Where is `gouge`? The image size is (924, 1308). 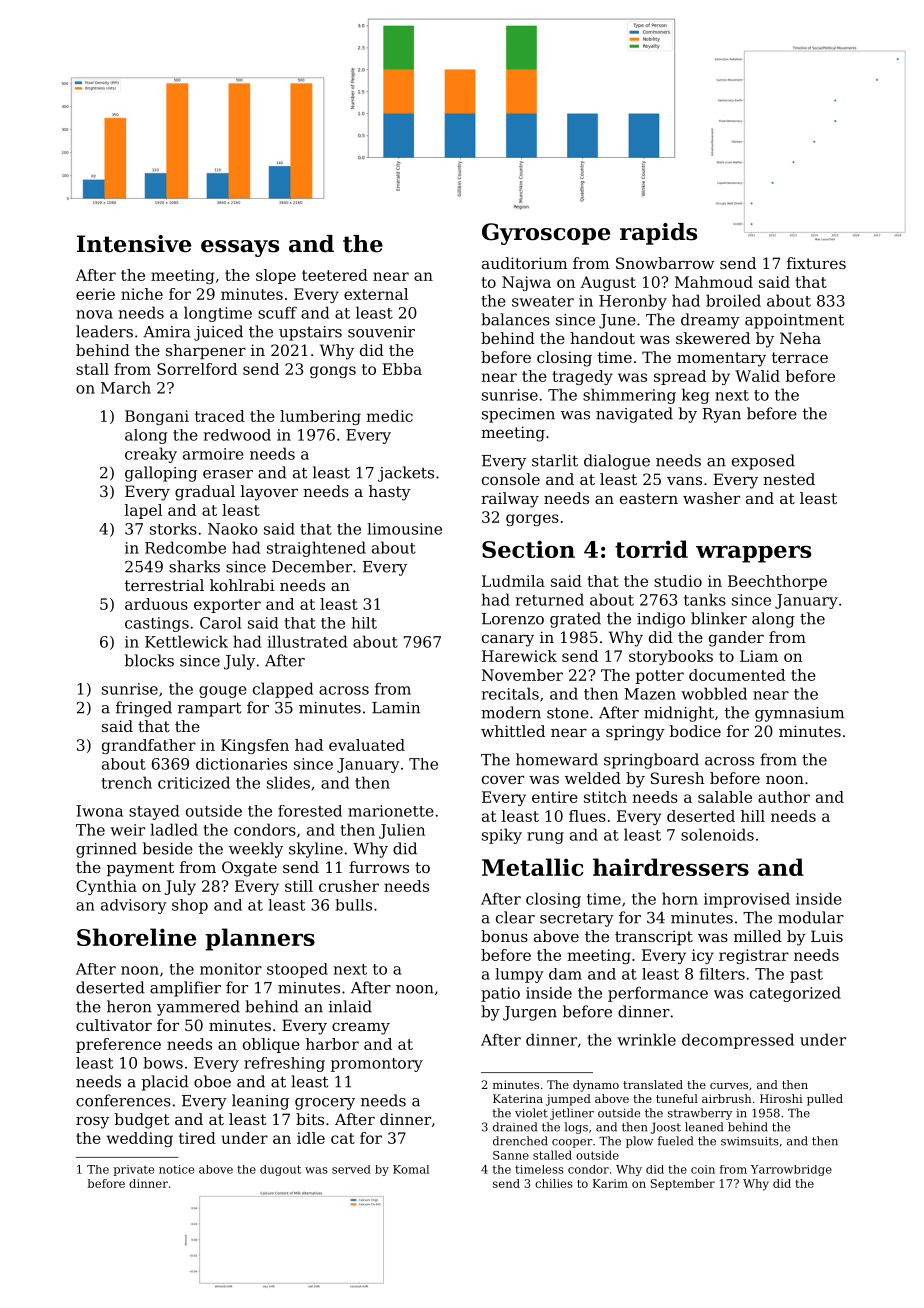
gouge is located at coordinates (223, 692).
